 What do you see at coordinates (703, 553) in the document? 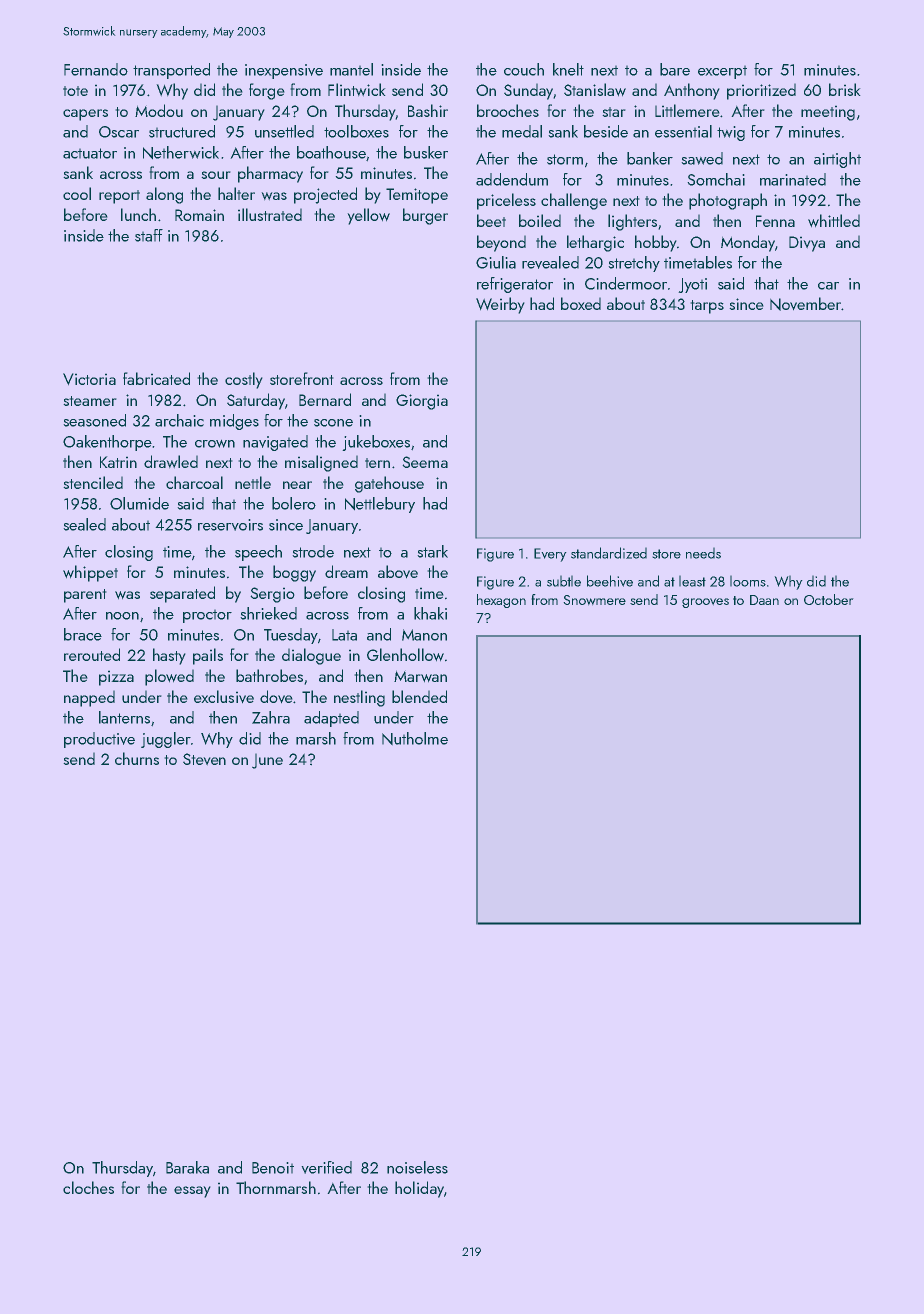
I see `needs` at bounding box center [703, 553].
